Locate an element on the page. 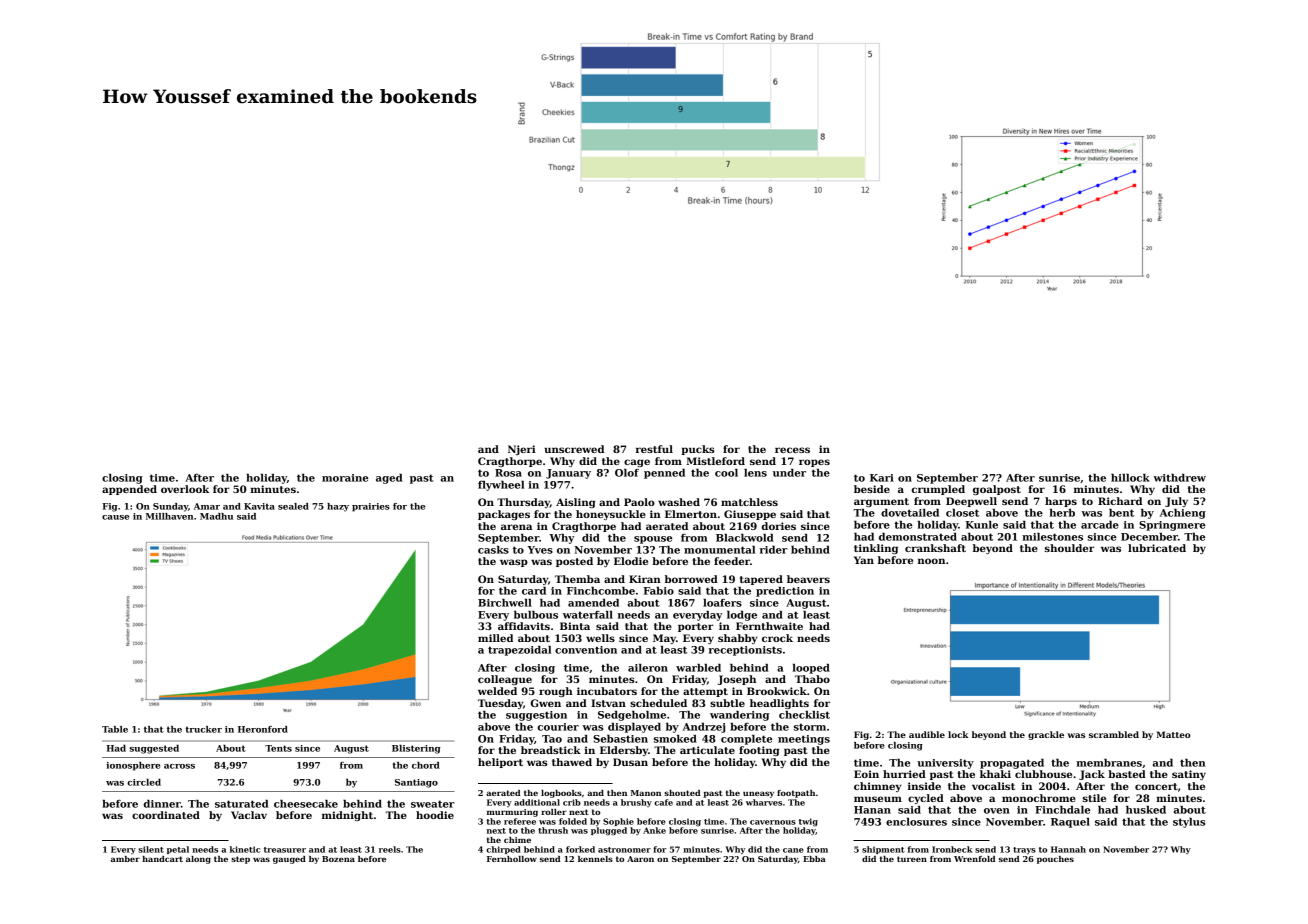  lubricated is located at coordinates (1157, 548).
